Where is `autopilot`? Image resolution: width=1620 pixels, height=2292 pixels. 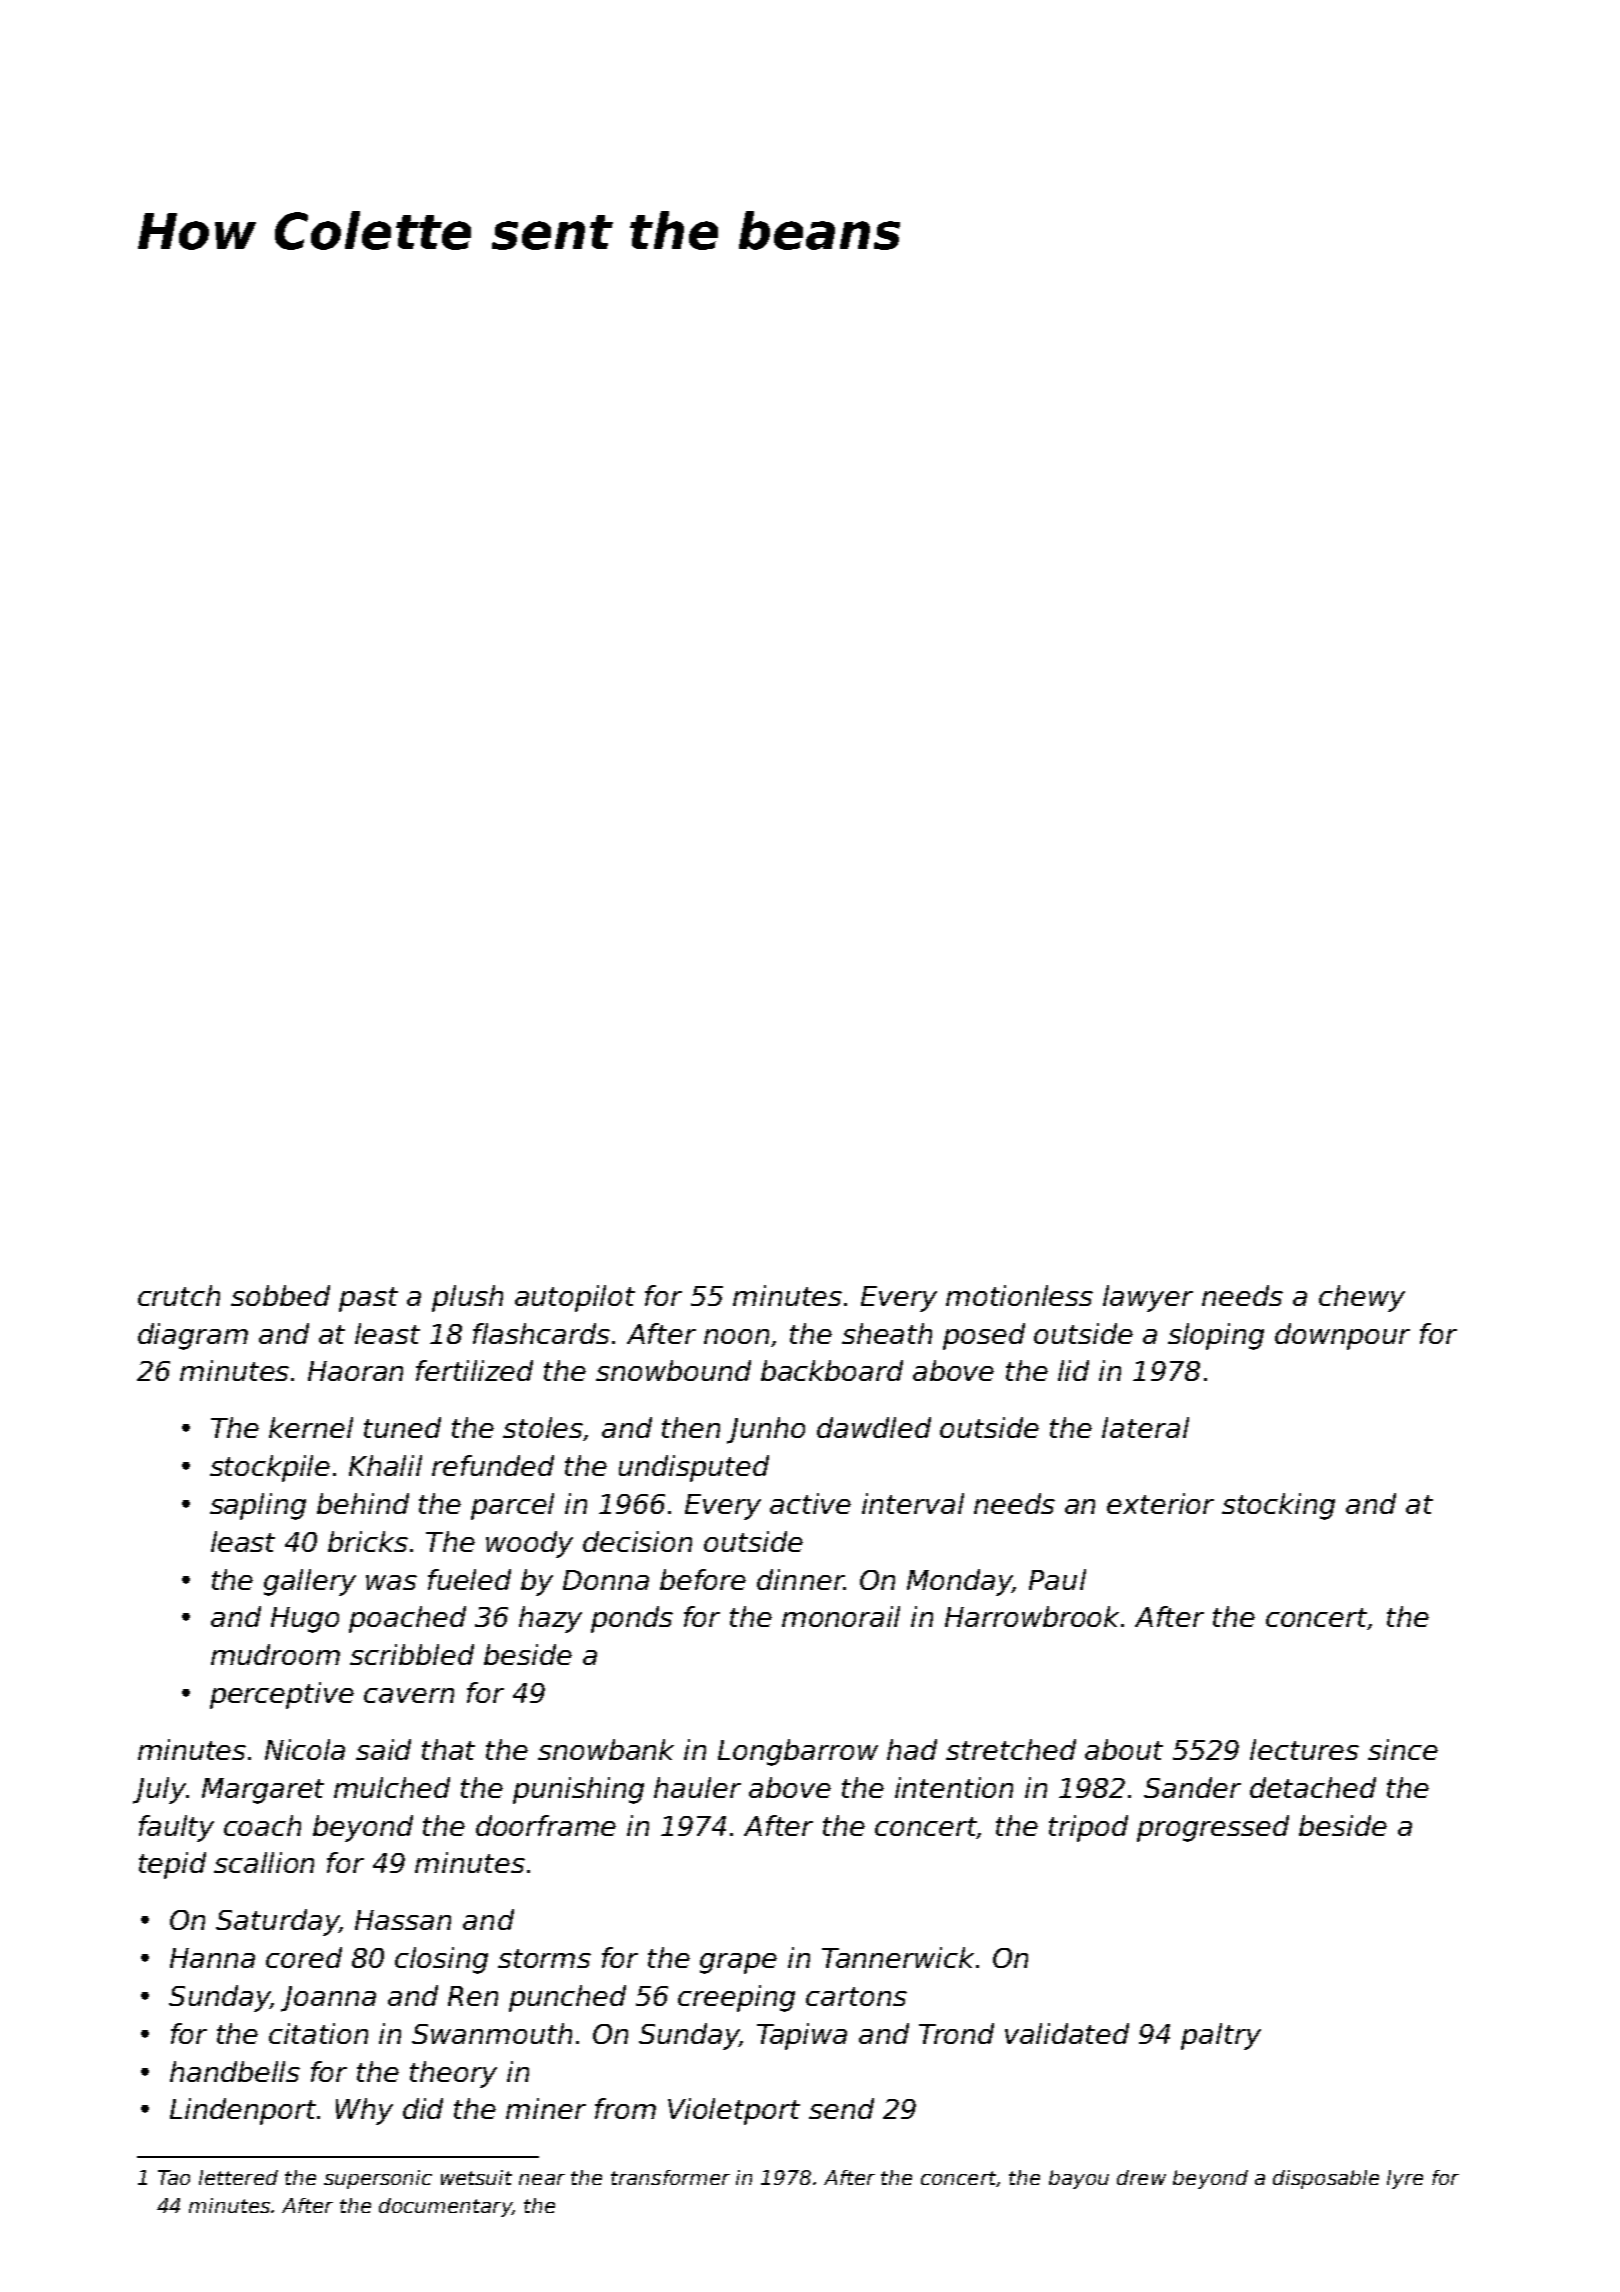
autopilot is located at coordinates (575, 1298).
